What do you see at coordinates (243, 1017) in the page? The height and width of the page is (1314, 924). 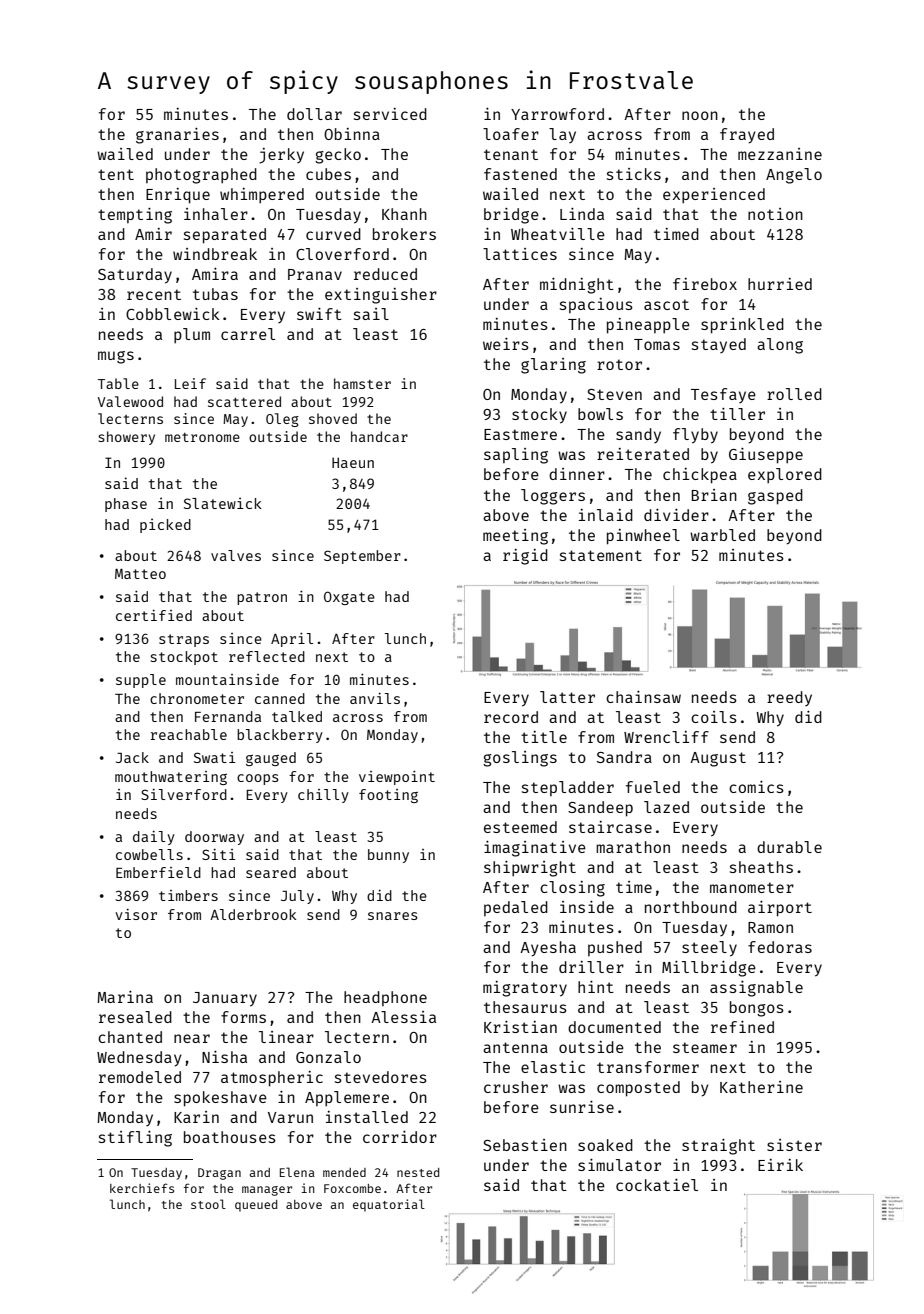 I see `forms` at bounding box center [243, 1017].
